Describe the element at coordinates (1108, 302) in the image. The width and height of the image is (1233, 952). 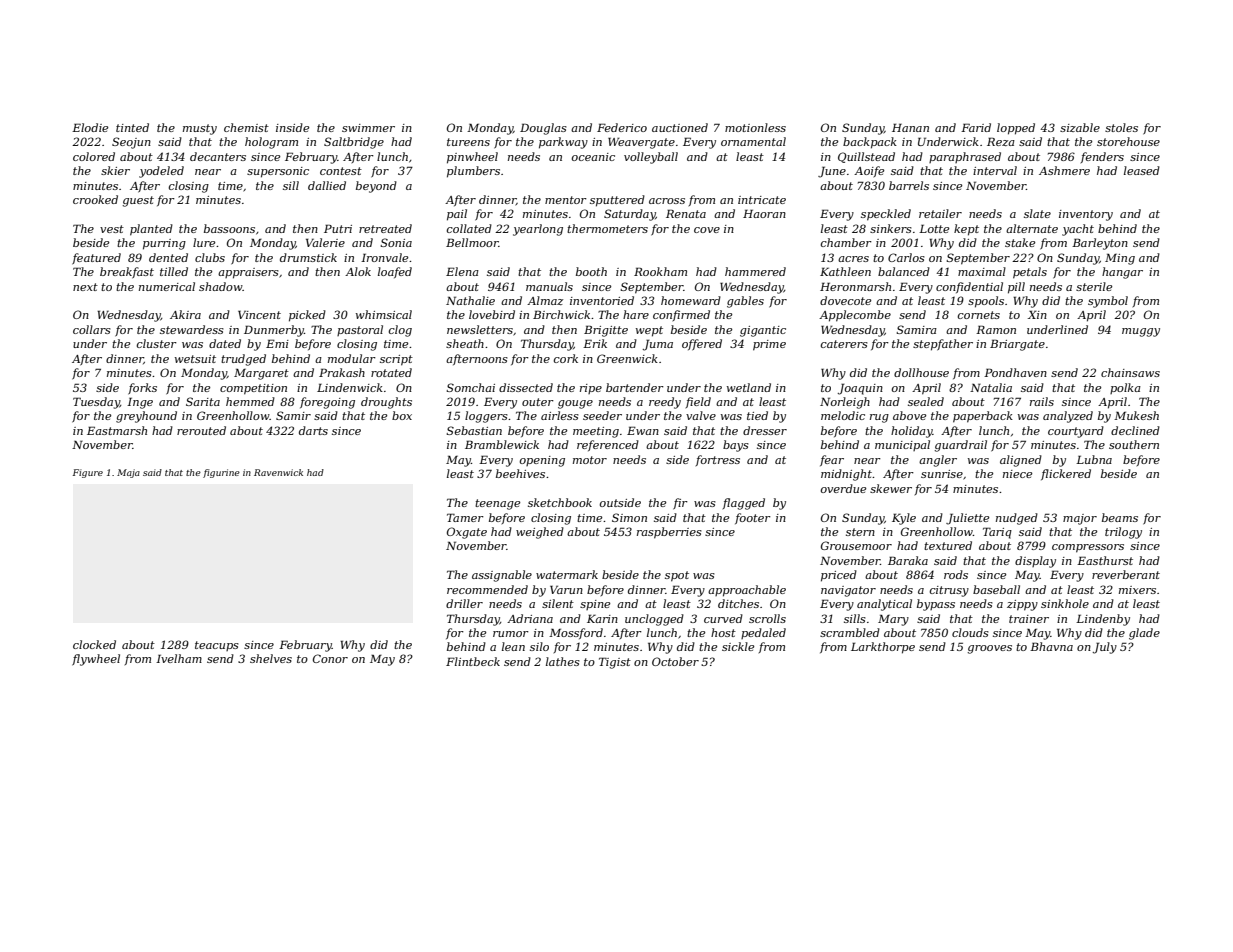
I see `symbol` at that location.
